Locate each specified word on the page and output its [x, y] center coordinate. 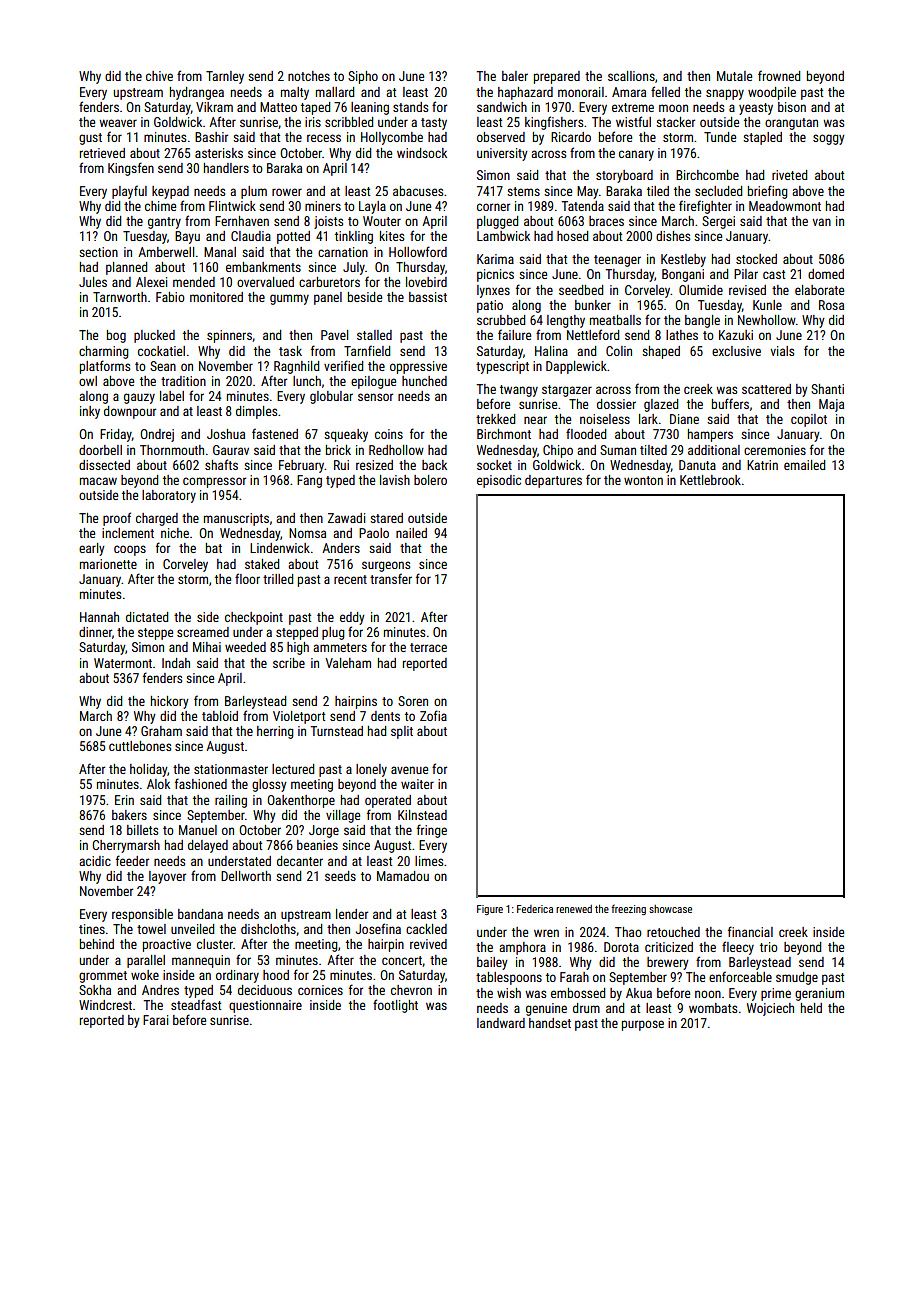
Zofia [433, 715]
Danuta [697, 465]
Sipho [363, 77]
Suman [618, 450]
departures [553, 481]
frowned [779, 75]
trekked [495, 419]
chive [159, 76]
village [343, 816]
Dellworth [246, 876]
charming [104, 352]
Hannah [99, 617]
